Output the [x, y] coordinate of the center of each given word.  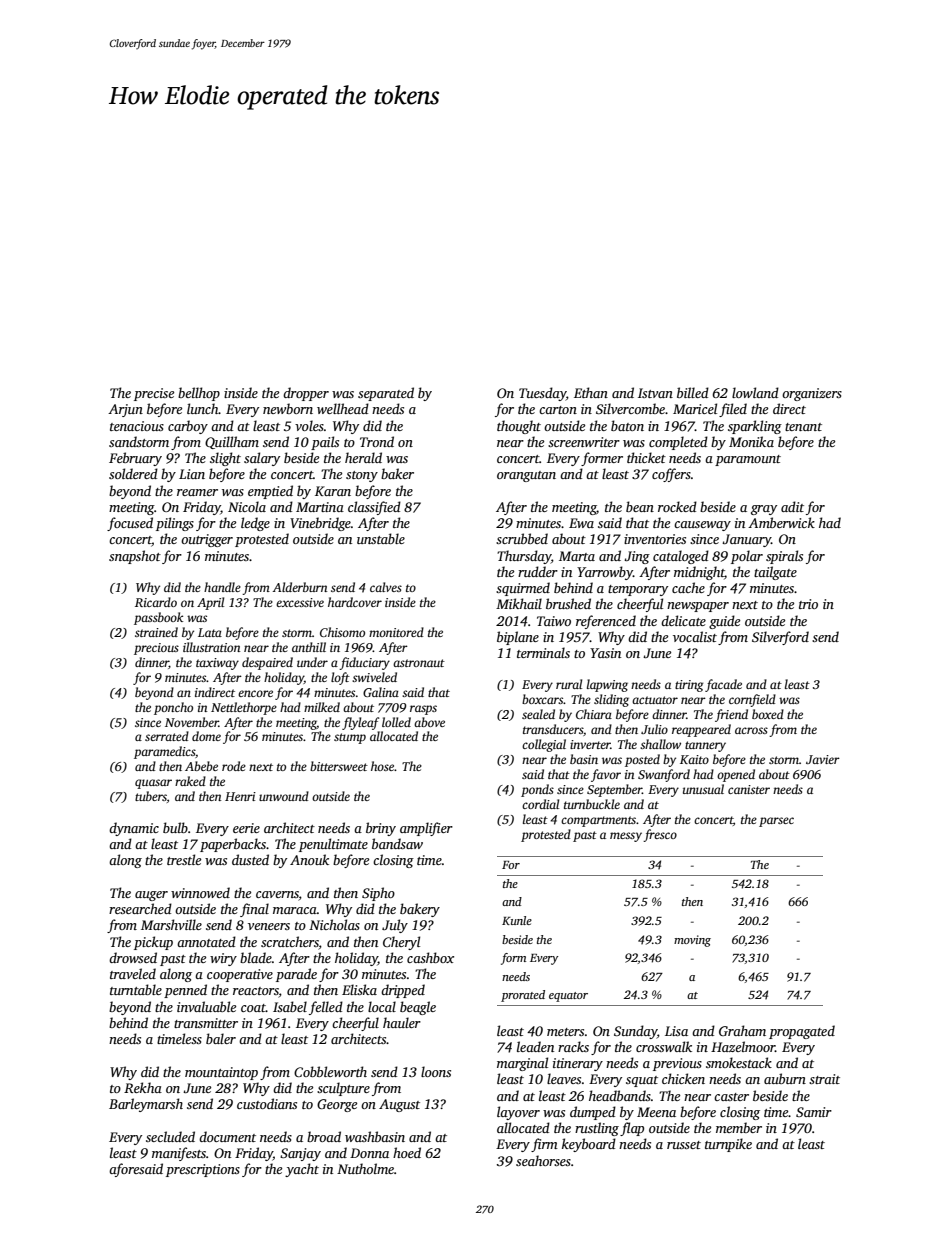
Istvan [655, 393]
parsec [776, 822]
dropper [306, 394]
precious [156, 649]
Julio [654, 729]
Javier [823, 759]
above [429, 722]
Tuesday [542, 394]
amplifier [426, 829]
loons [436, 1071]
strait [824, 1079]
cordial [540, 804]
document [227, 1136]
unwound [284, 796]
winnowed [200, 892]
